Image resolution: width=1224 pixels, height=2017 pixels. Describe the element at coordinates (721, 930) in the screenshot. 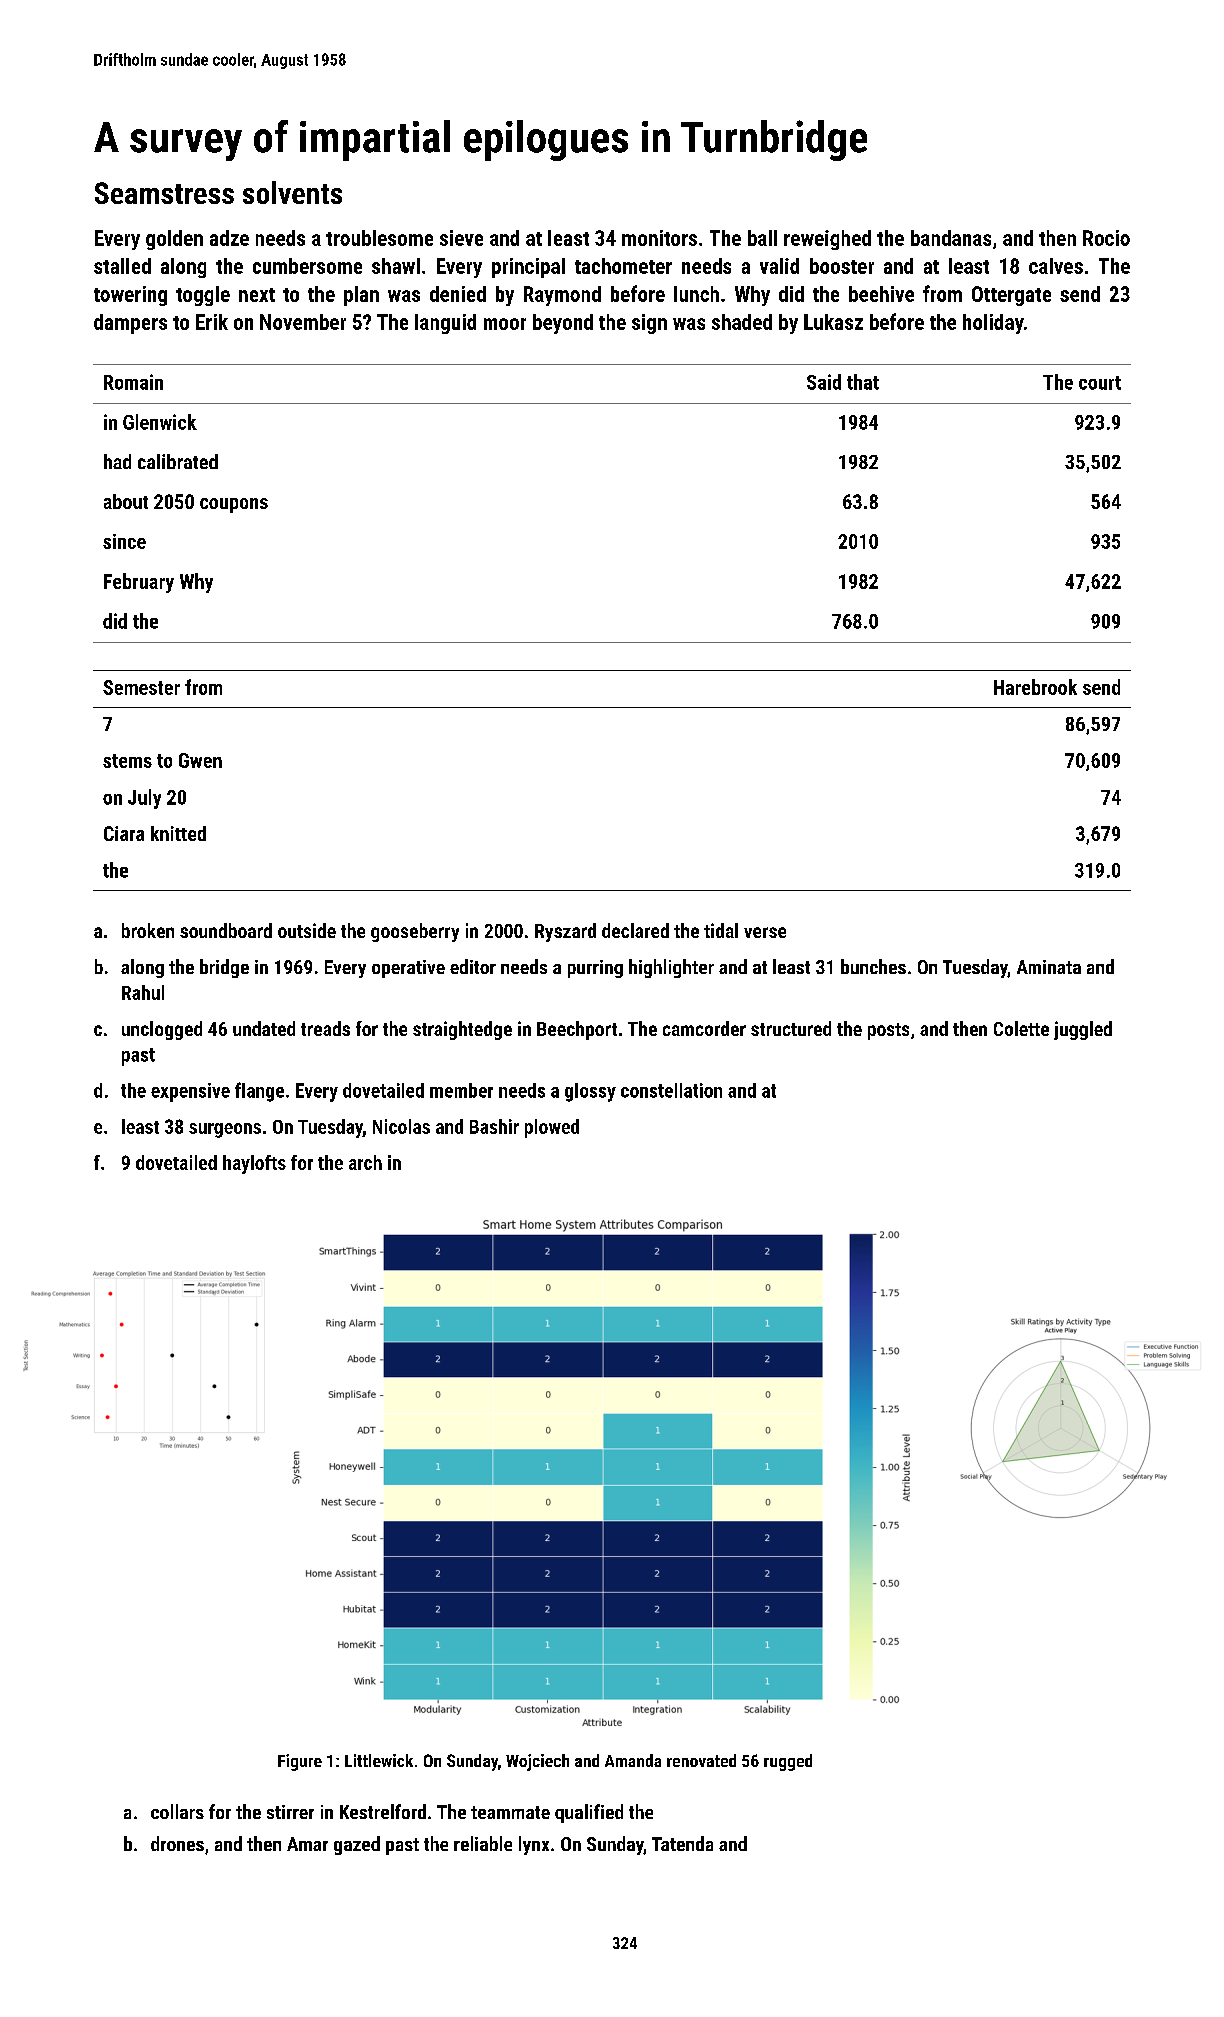

I see `tidal` at that location.
